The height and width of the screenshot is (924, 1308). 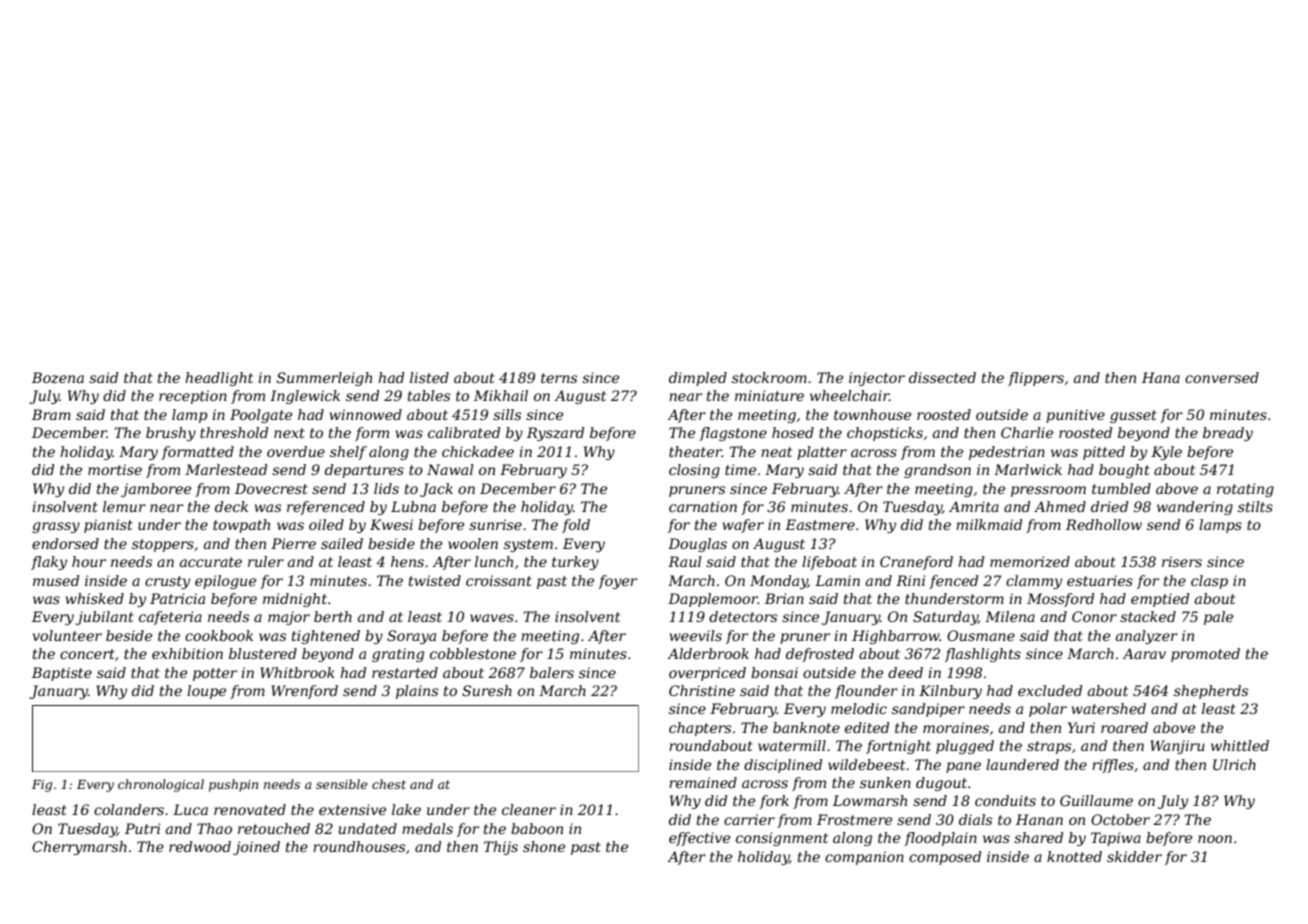 I want to click on overpriced, so click(x=707, y=674).
